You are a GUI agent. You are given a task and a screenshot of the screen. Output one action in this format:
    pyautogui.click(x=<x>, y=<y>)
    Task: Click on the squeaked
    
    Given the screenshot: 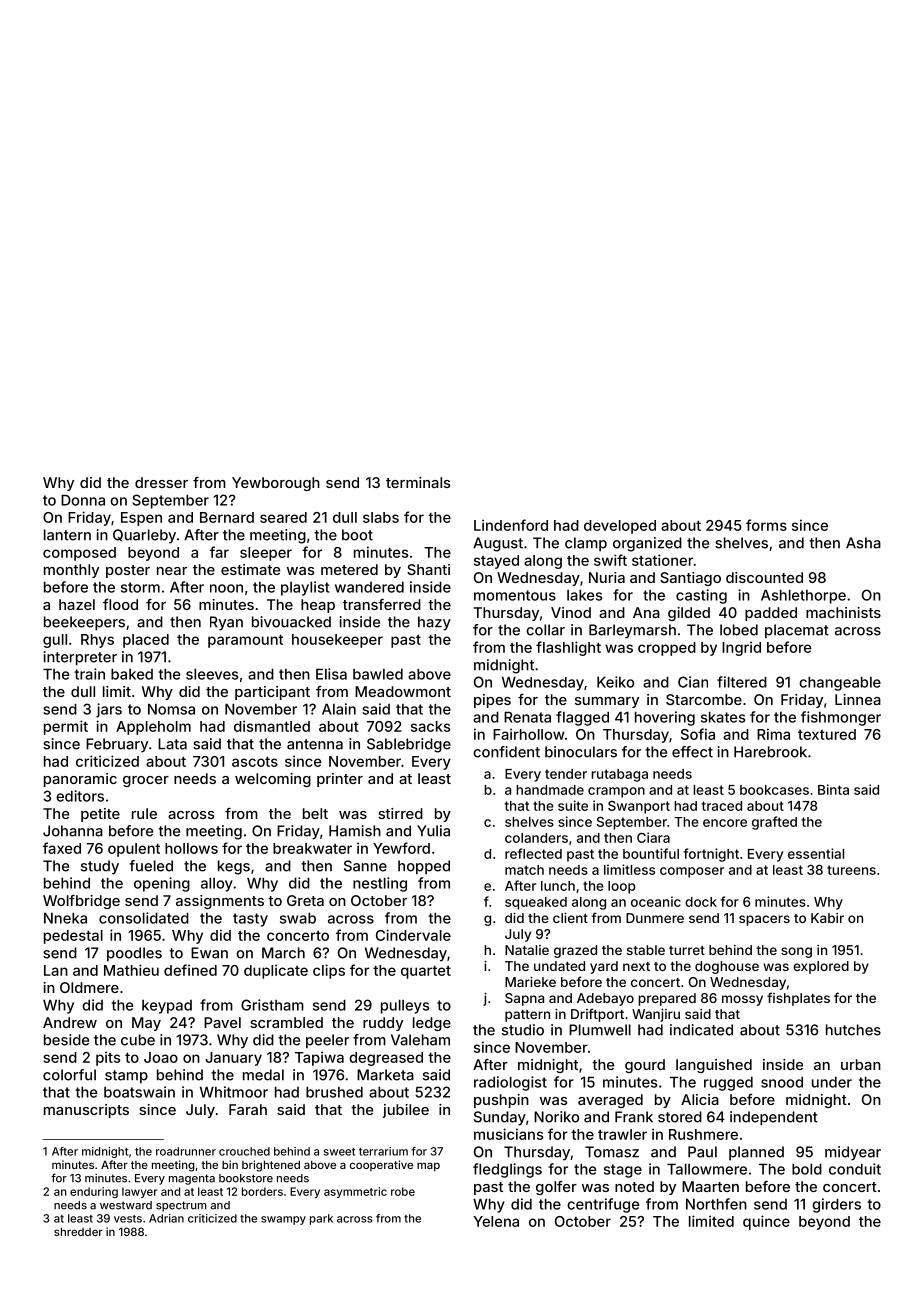 What is the action you would take?
    pyautogui.click(x=536, y=903)
